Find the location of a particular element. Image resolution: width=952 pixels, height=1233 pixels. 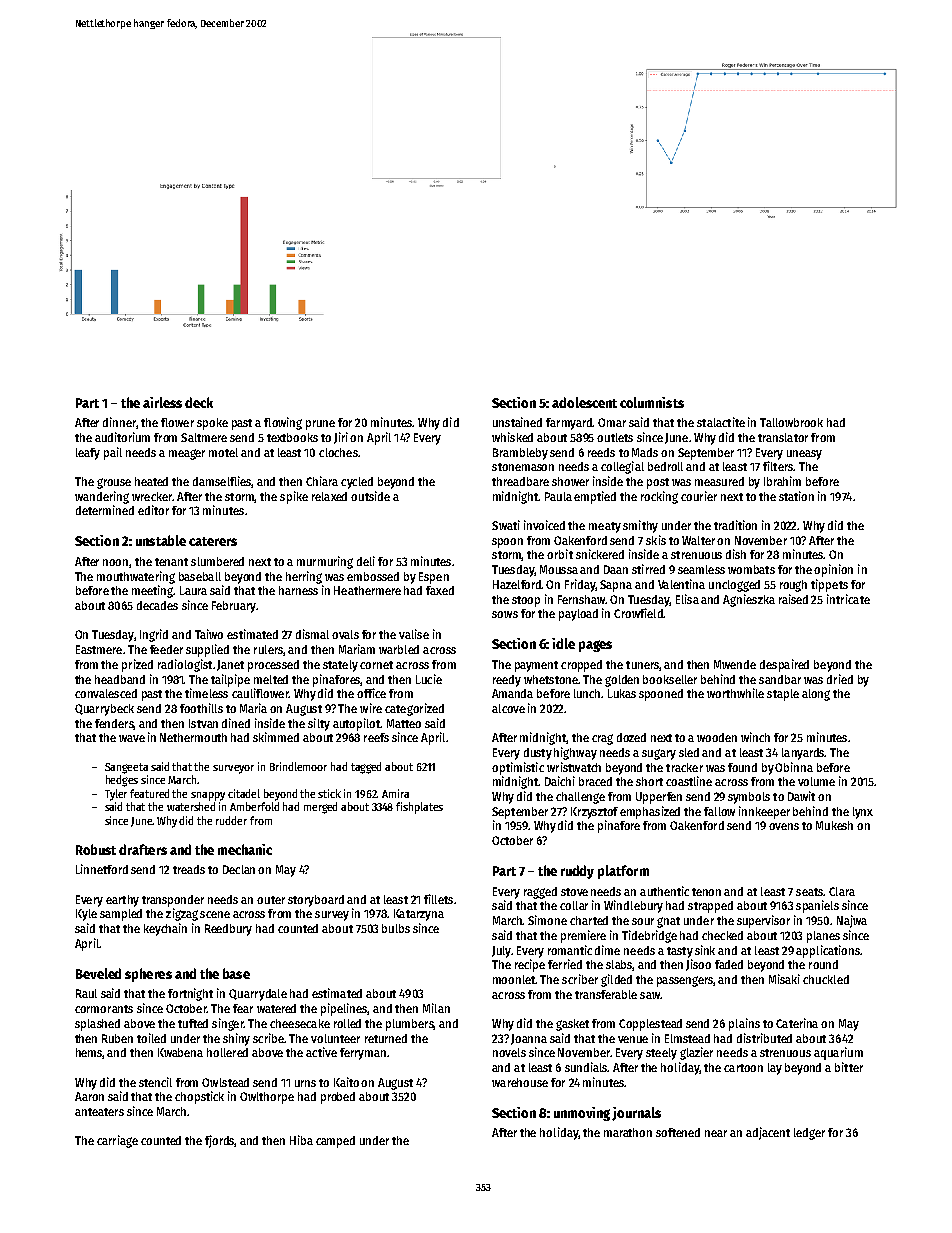

tufted is located at coordinates (193, 1023).
